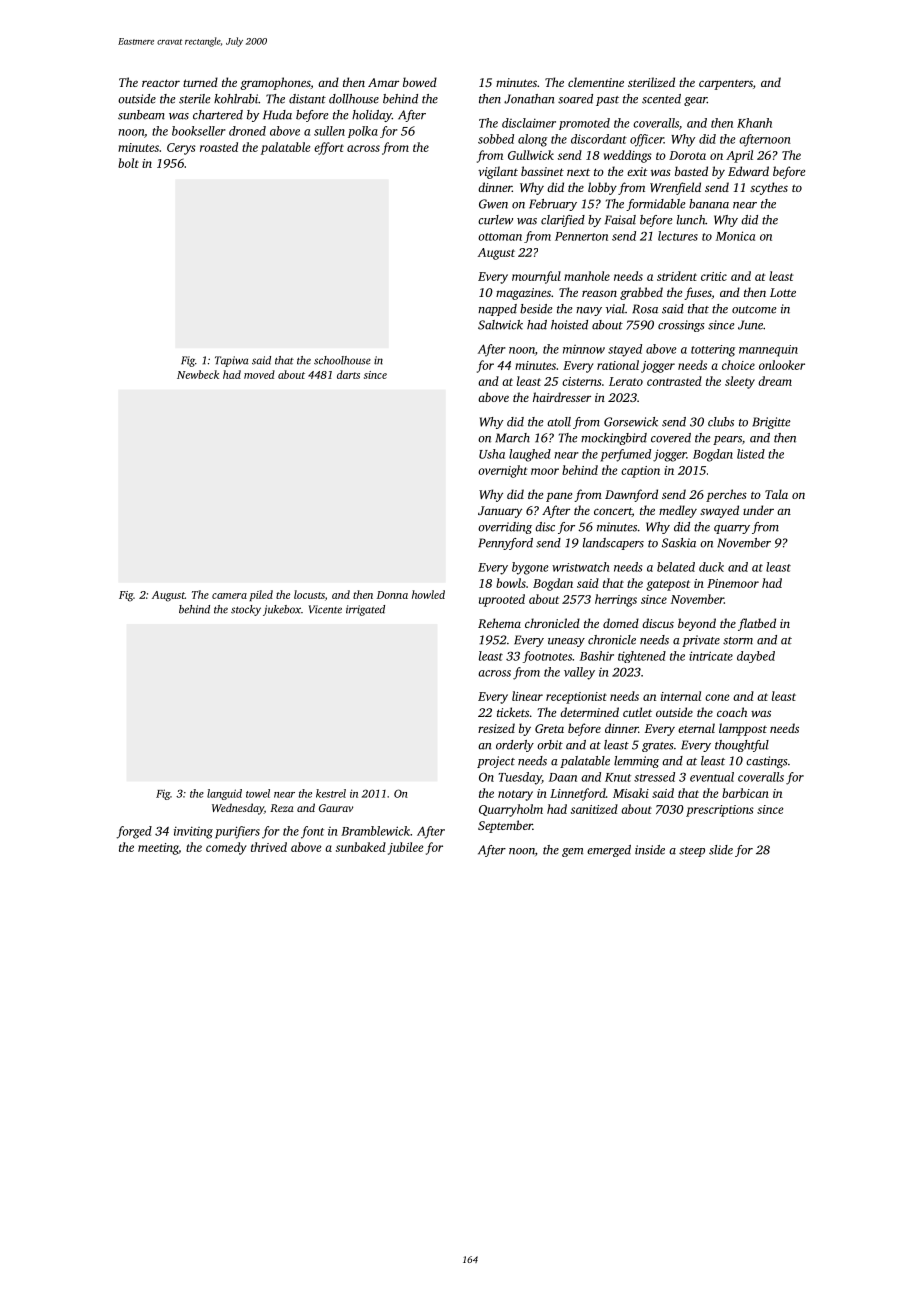 The width and height of the screenshot is (924, 1308). What do you see at coordinates (503, 471) in the screenshot?
I see `overnight` at bounding box center [503, 471].
